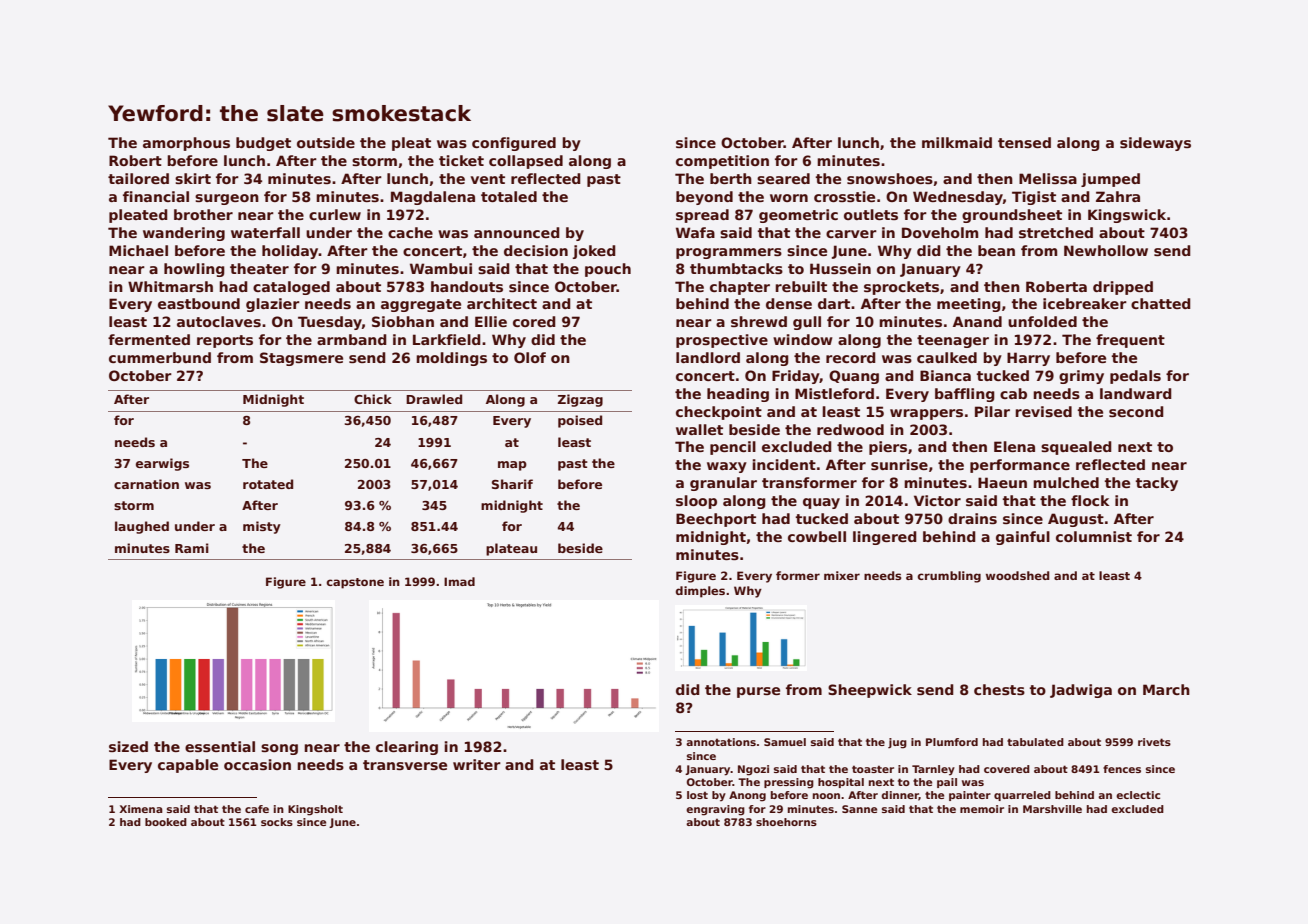  What do you see at coordinates (128, 746) in the screenshot?
I see `sized` at bounding box center [128, 746].
